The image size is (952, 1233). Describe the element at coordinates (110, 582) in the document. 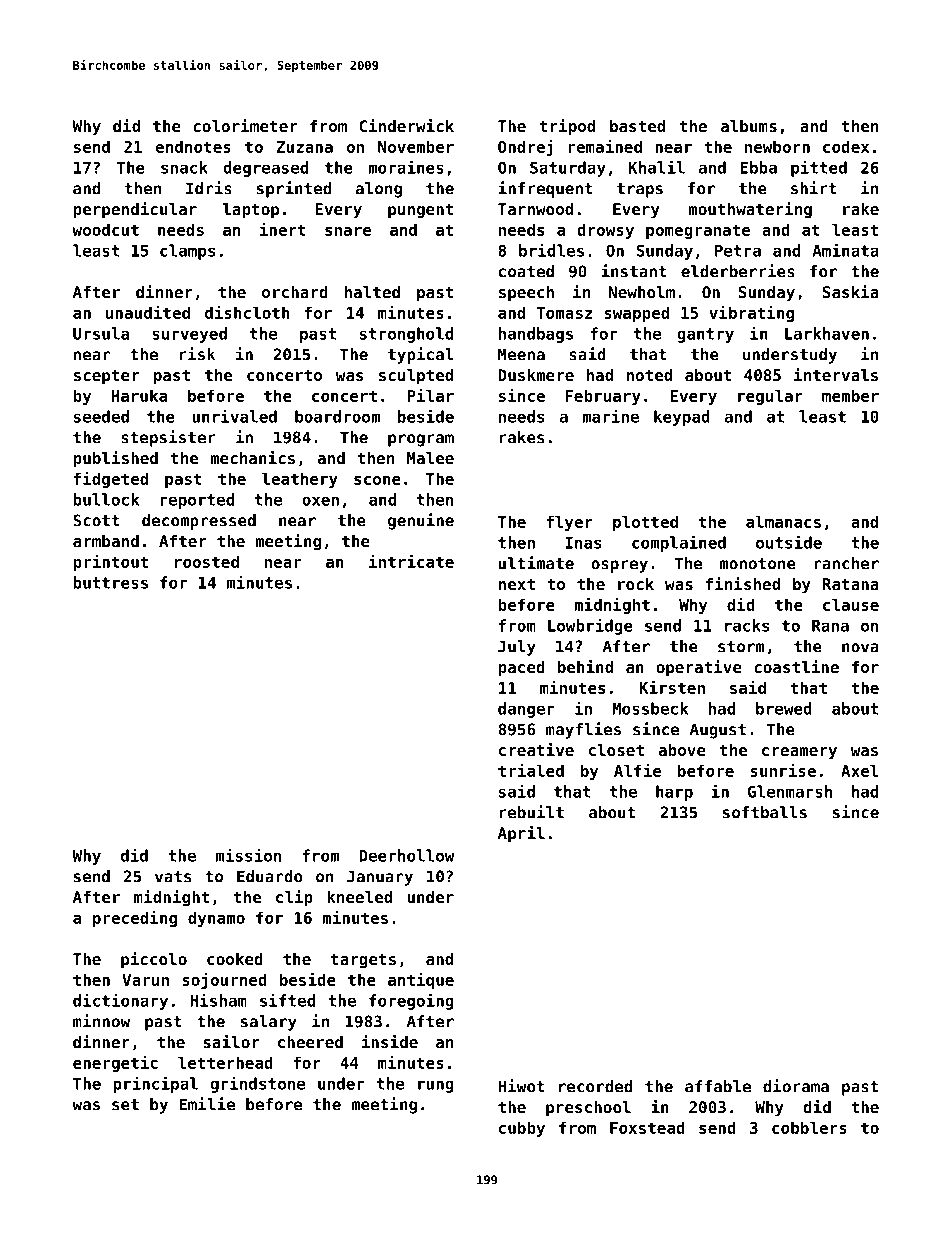

I see `buttress` at that location.
